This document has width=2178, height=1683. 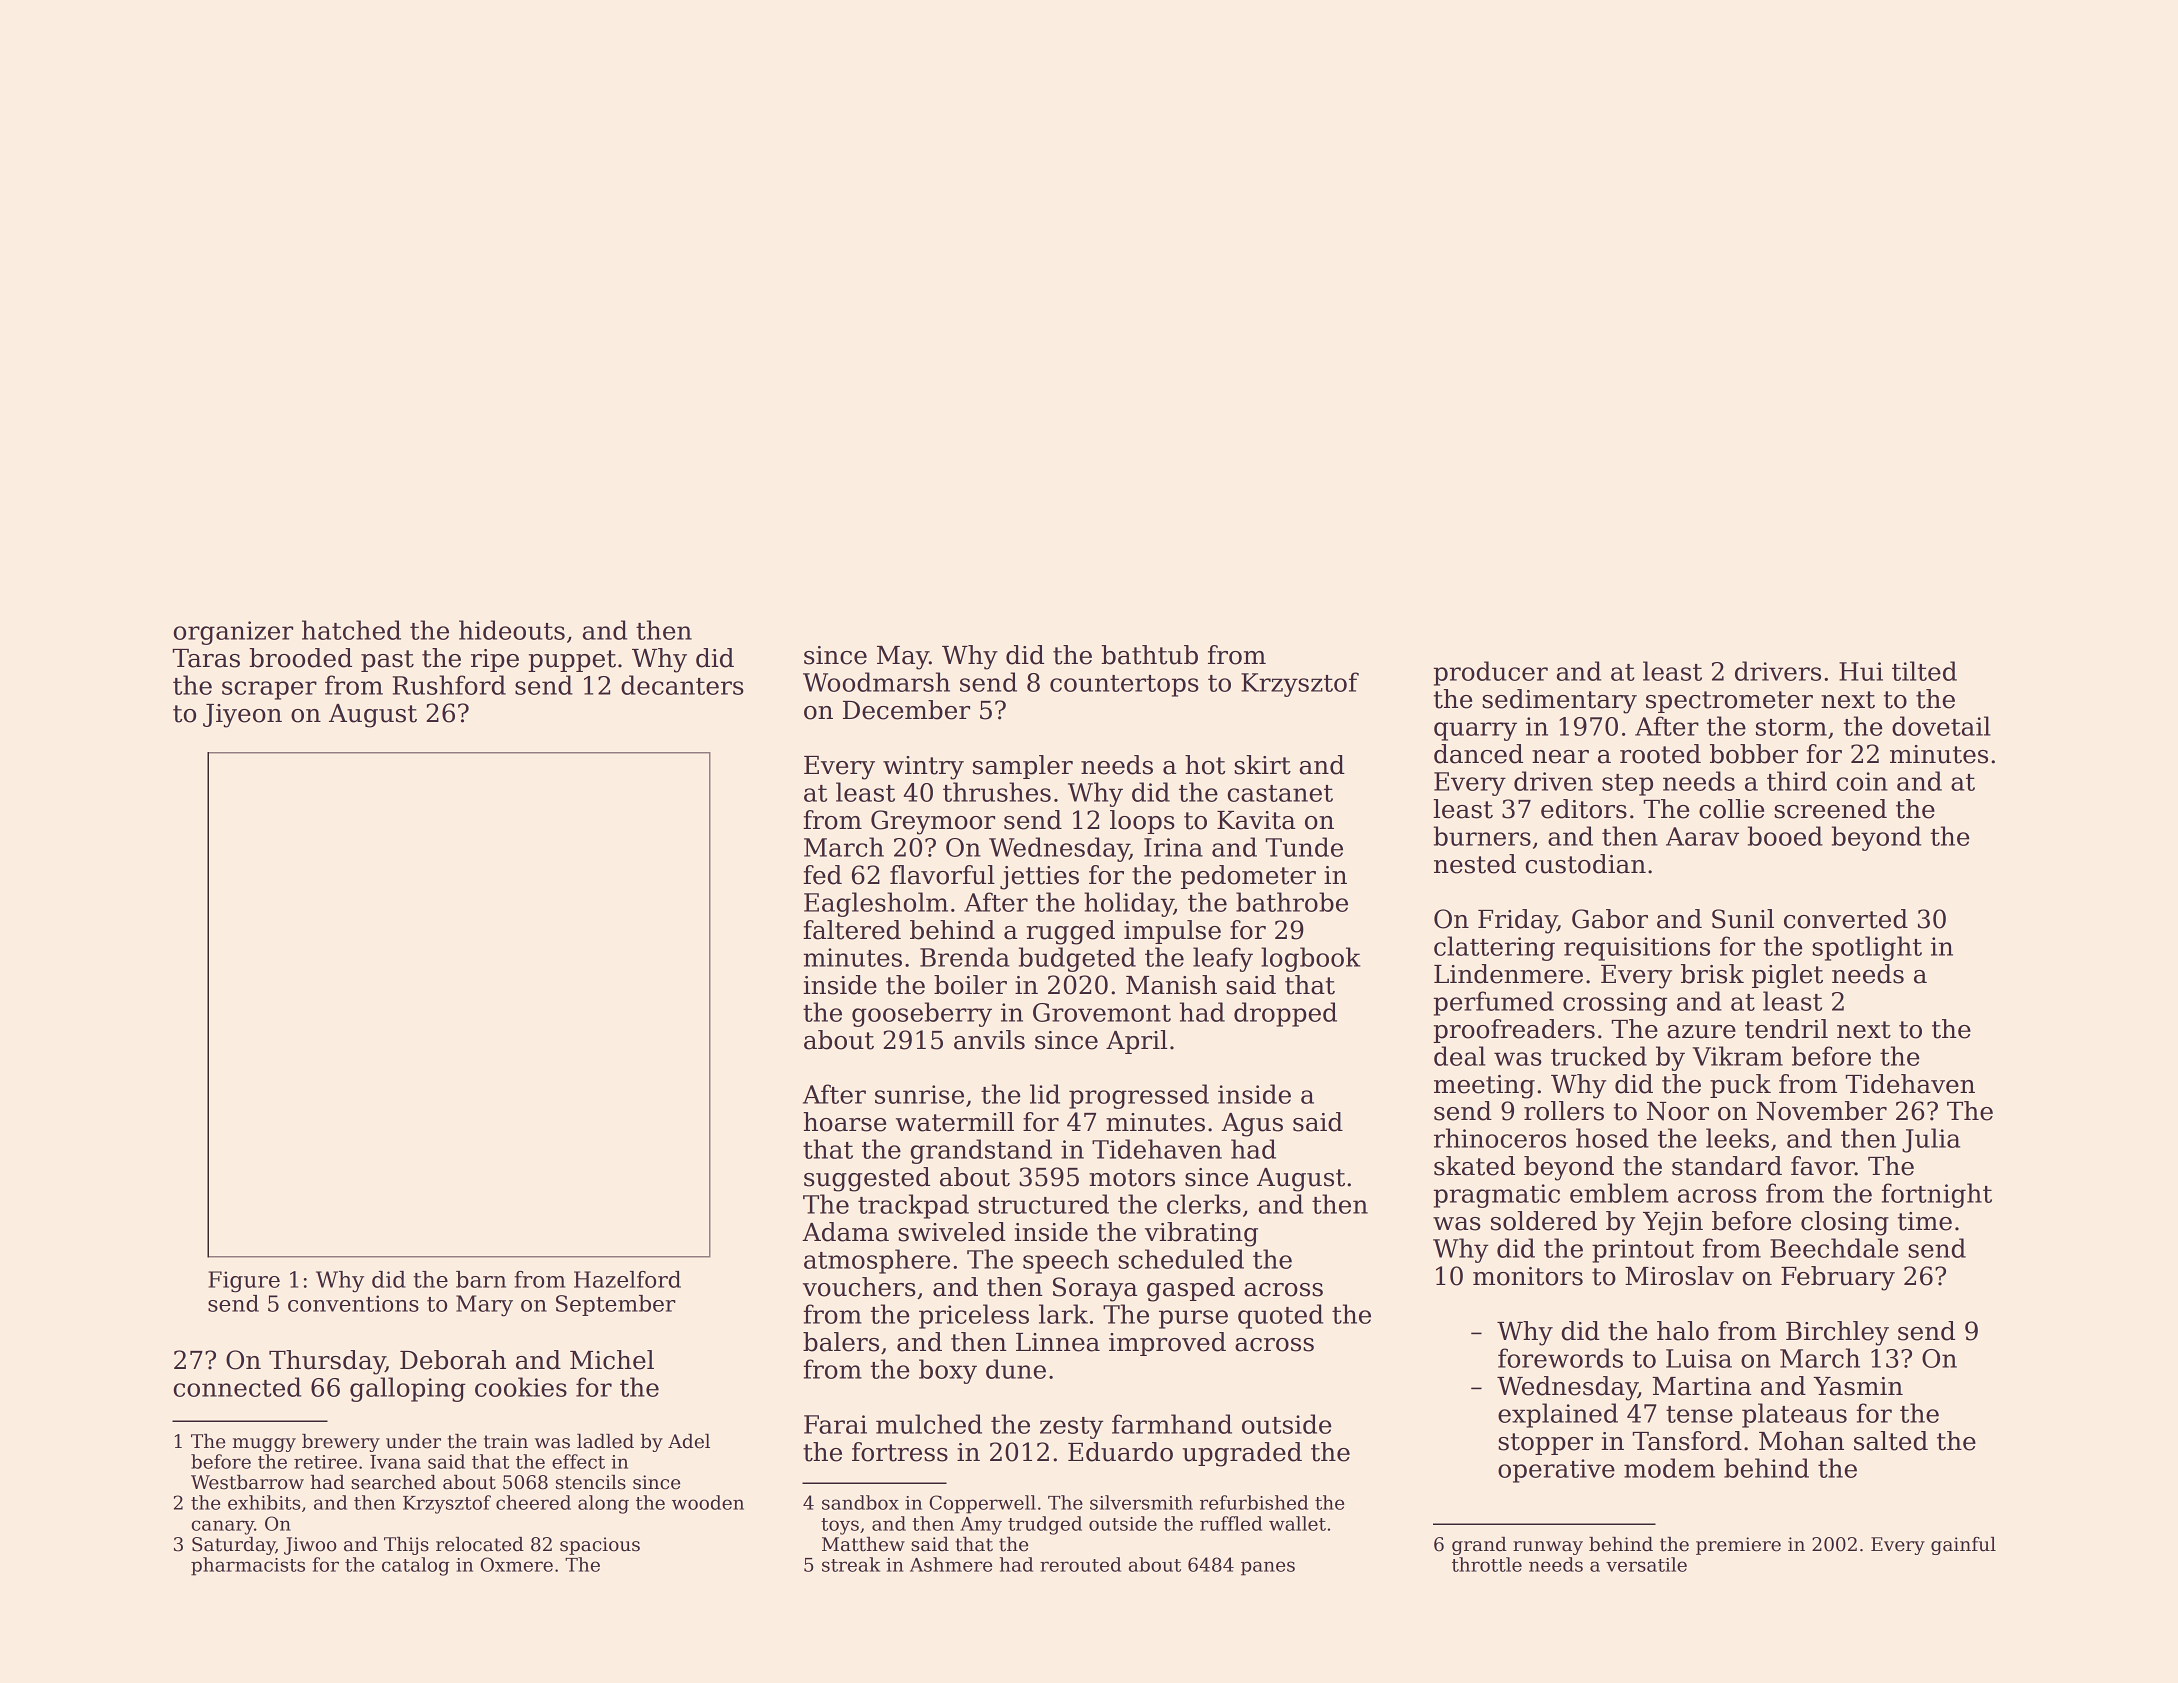 What do you see at coordinates (242, 716) in the document?
I see `Jiyeon` at bounding box center [242, 716].
